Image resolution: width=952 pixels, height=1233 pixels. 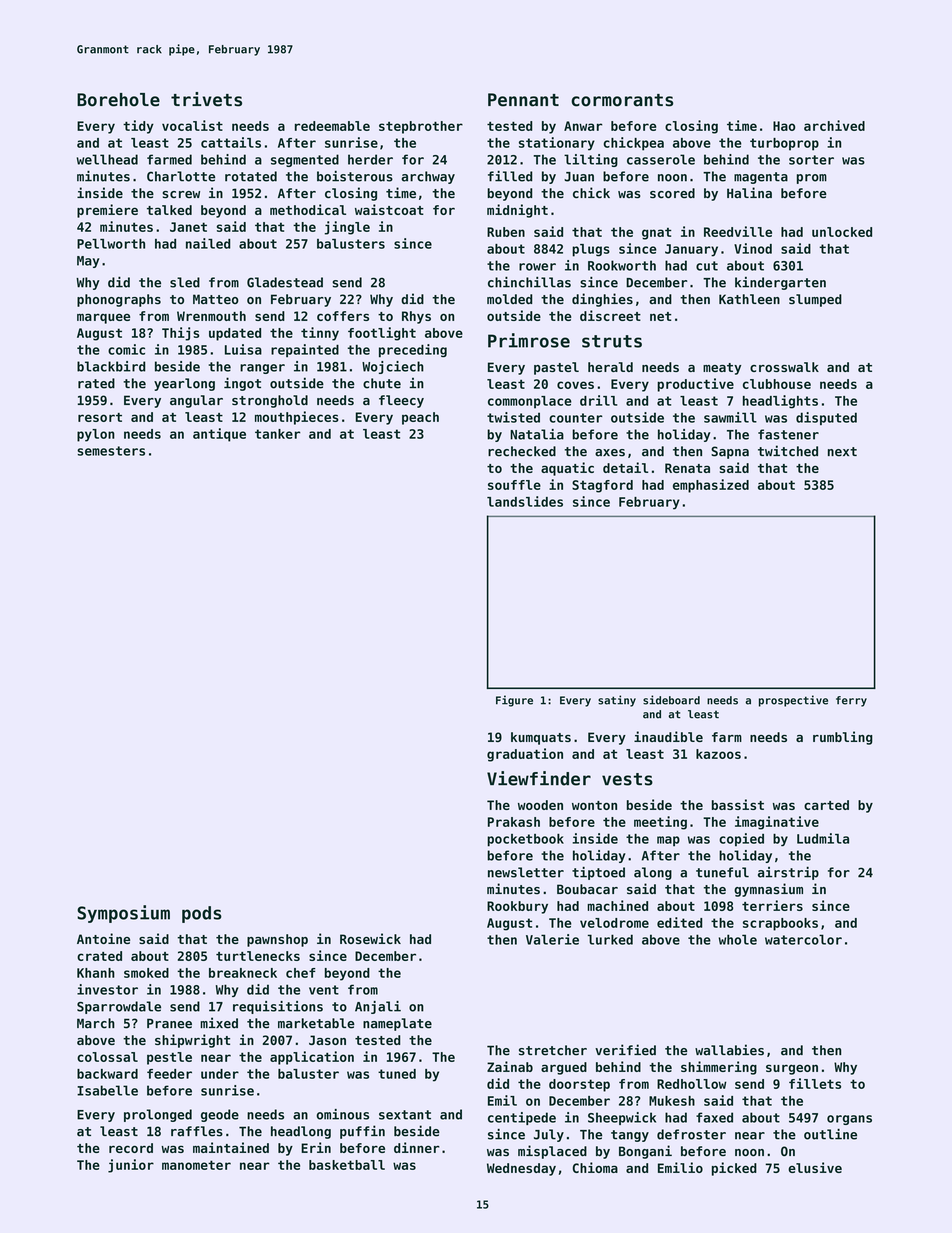 I want to click on stationary, so click(x=557, y=144).
